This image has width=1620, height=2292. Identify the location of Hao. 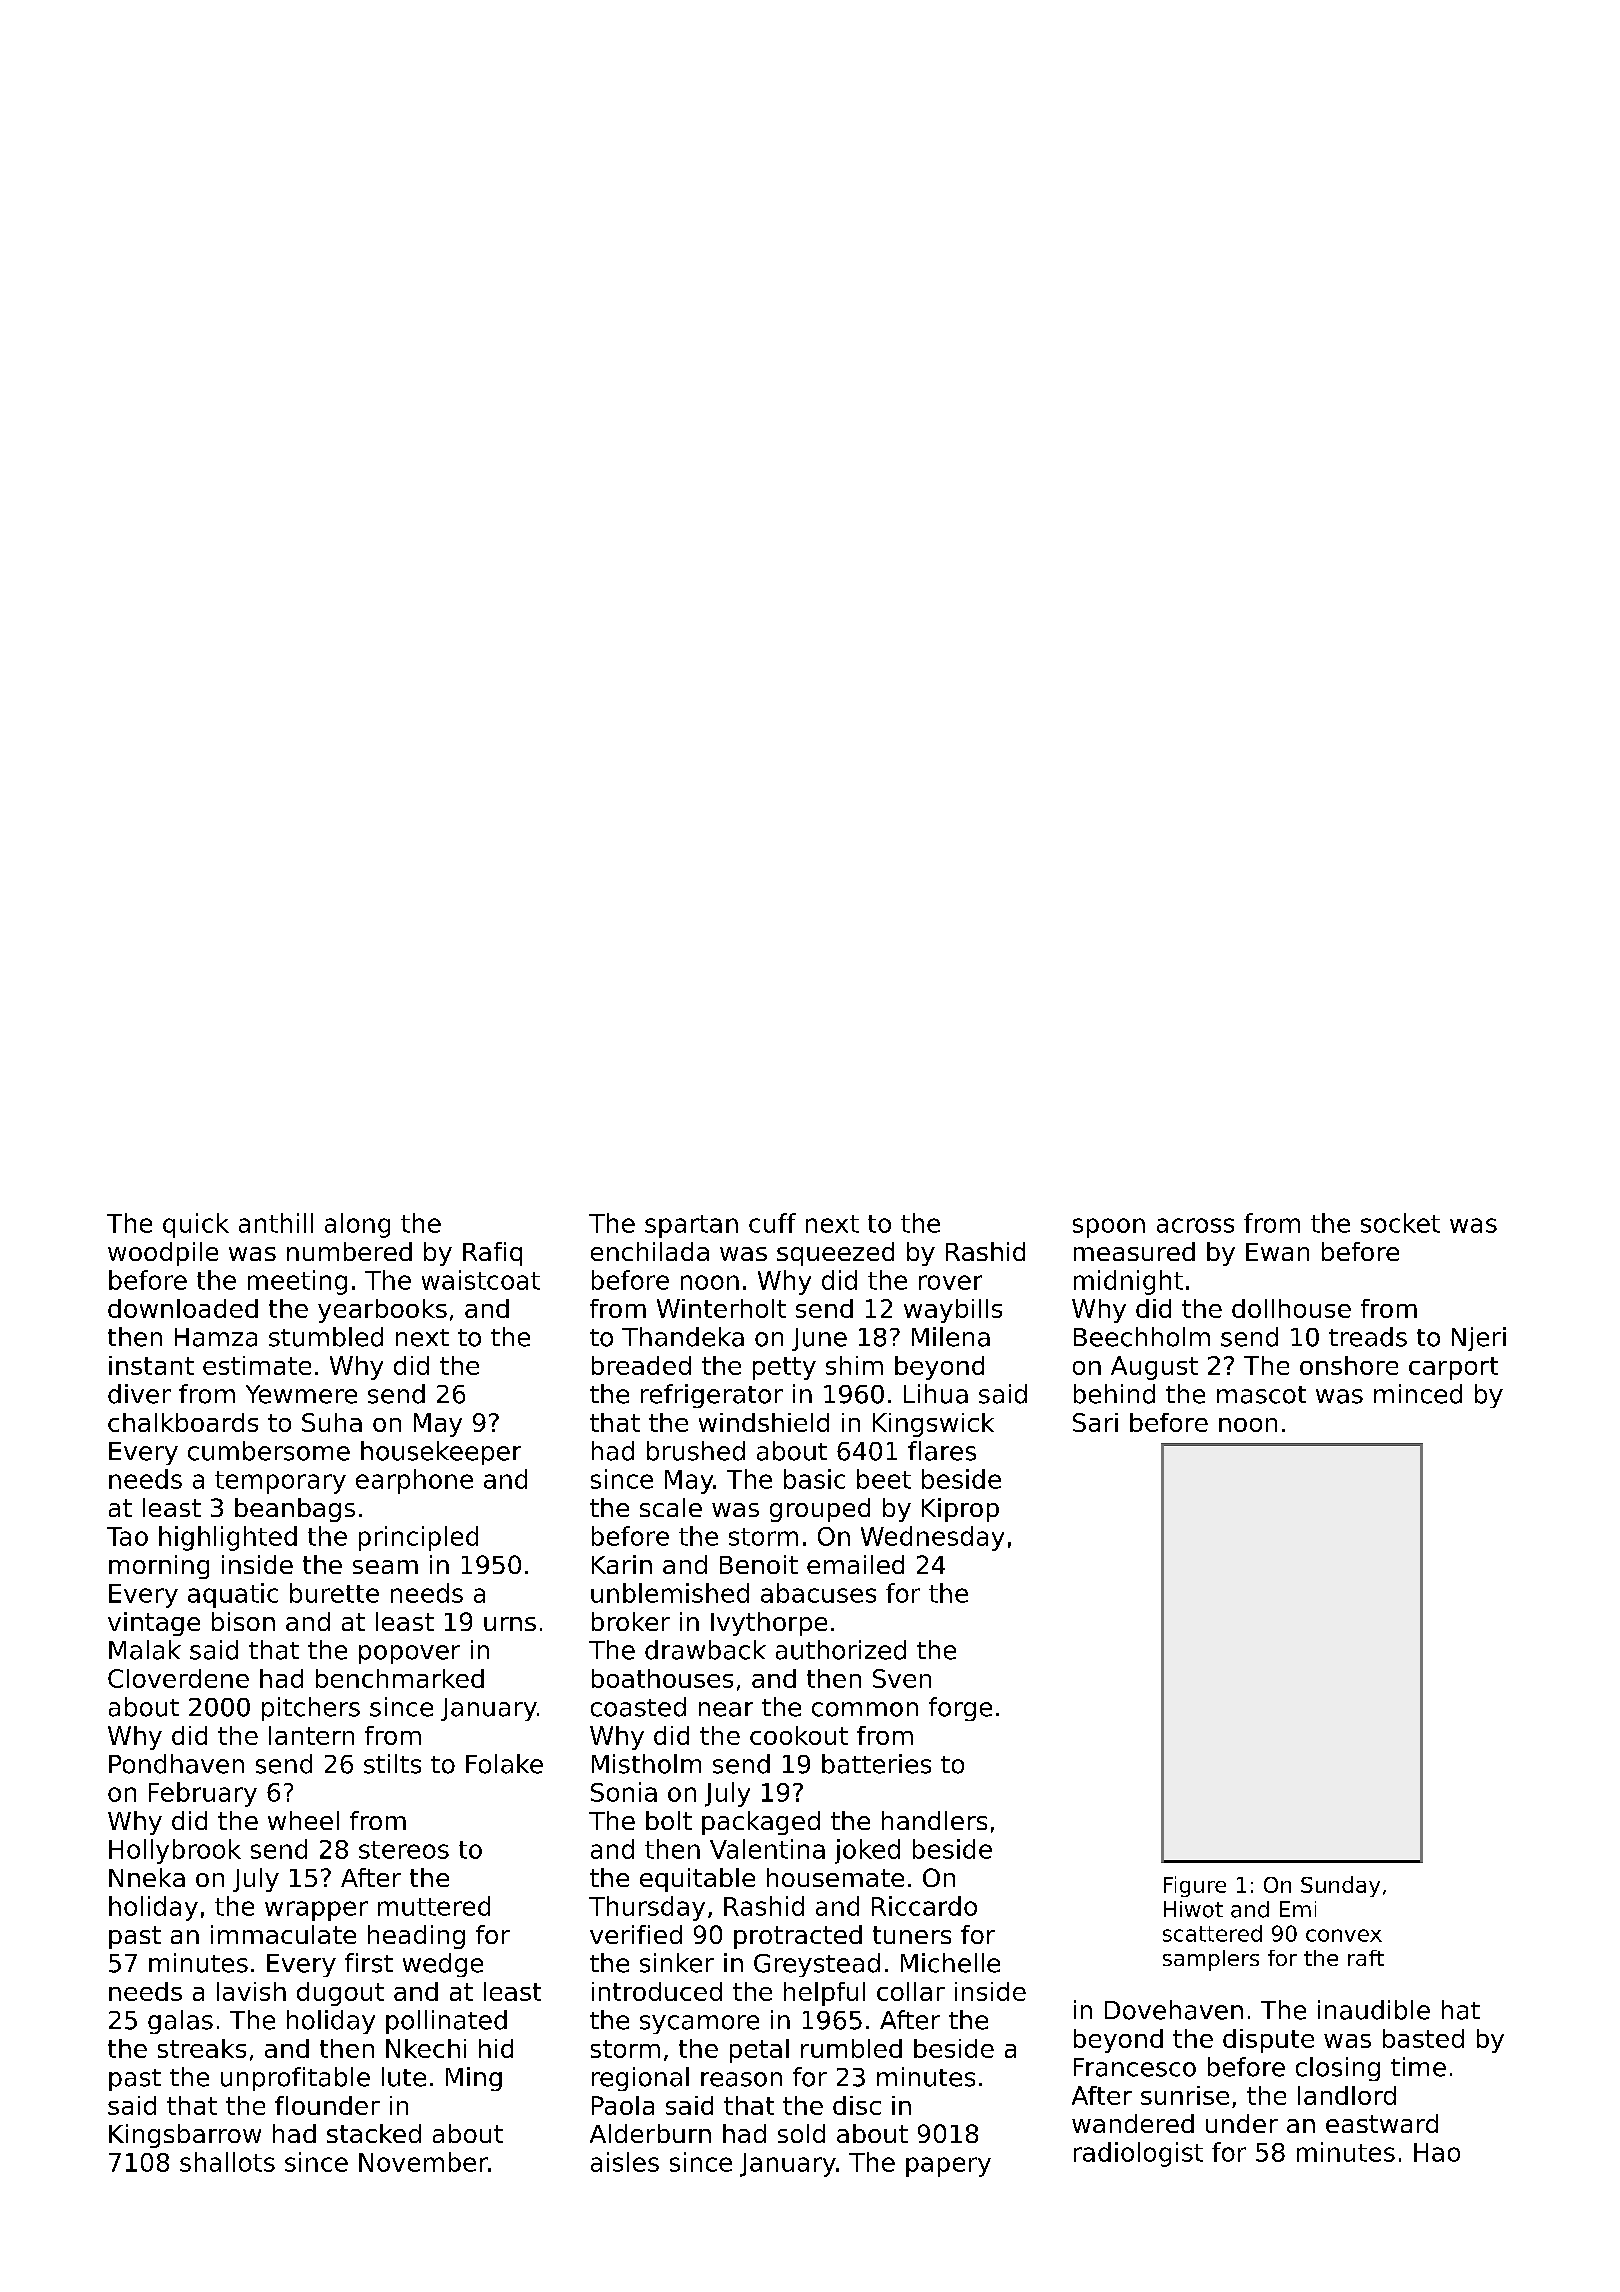
(1437, 2152).
